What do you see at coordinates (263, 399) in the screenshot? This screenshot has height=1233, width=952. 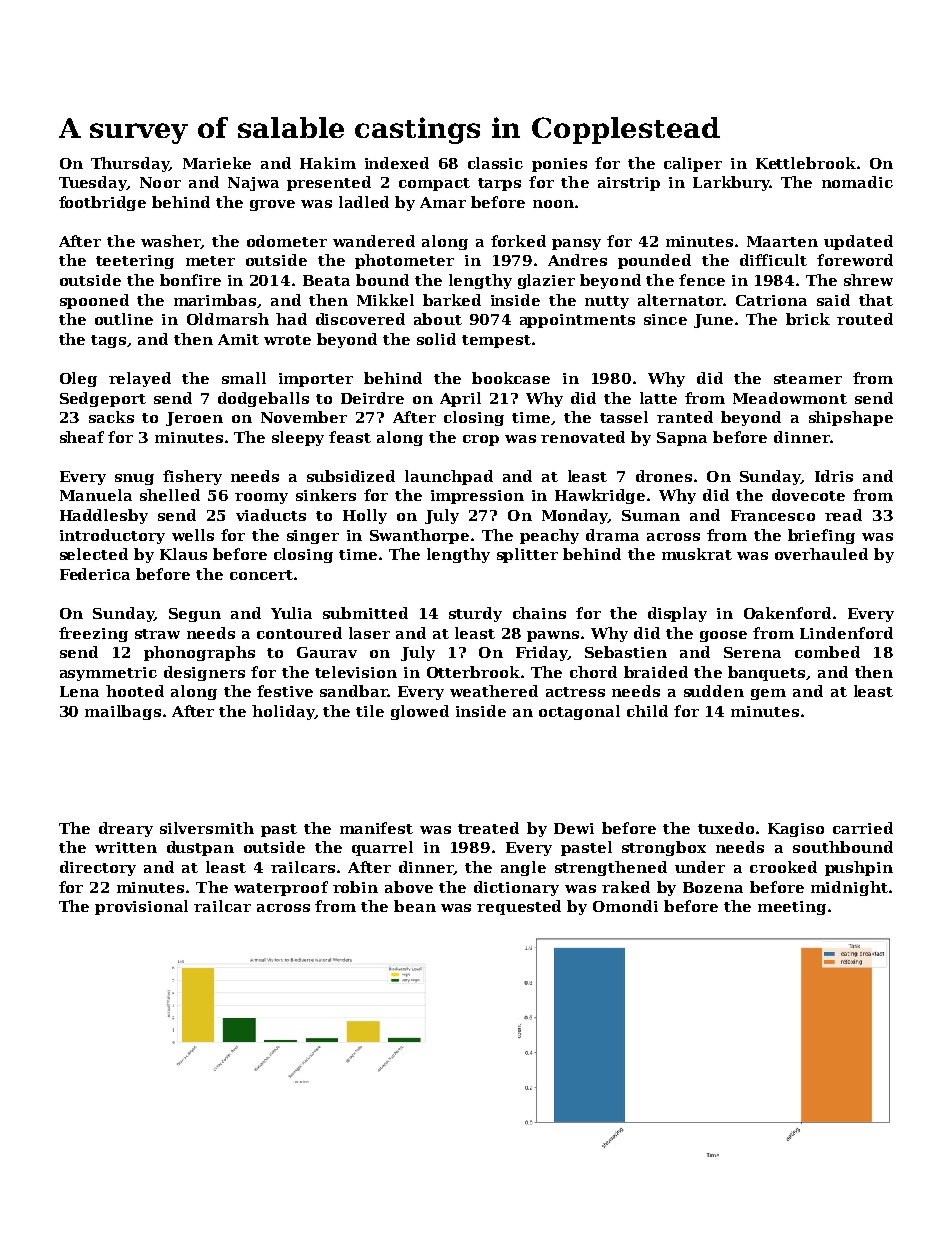 I see `dodgeballs` at bounding box center [263, 399].
